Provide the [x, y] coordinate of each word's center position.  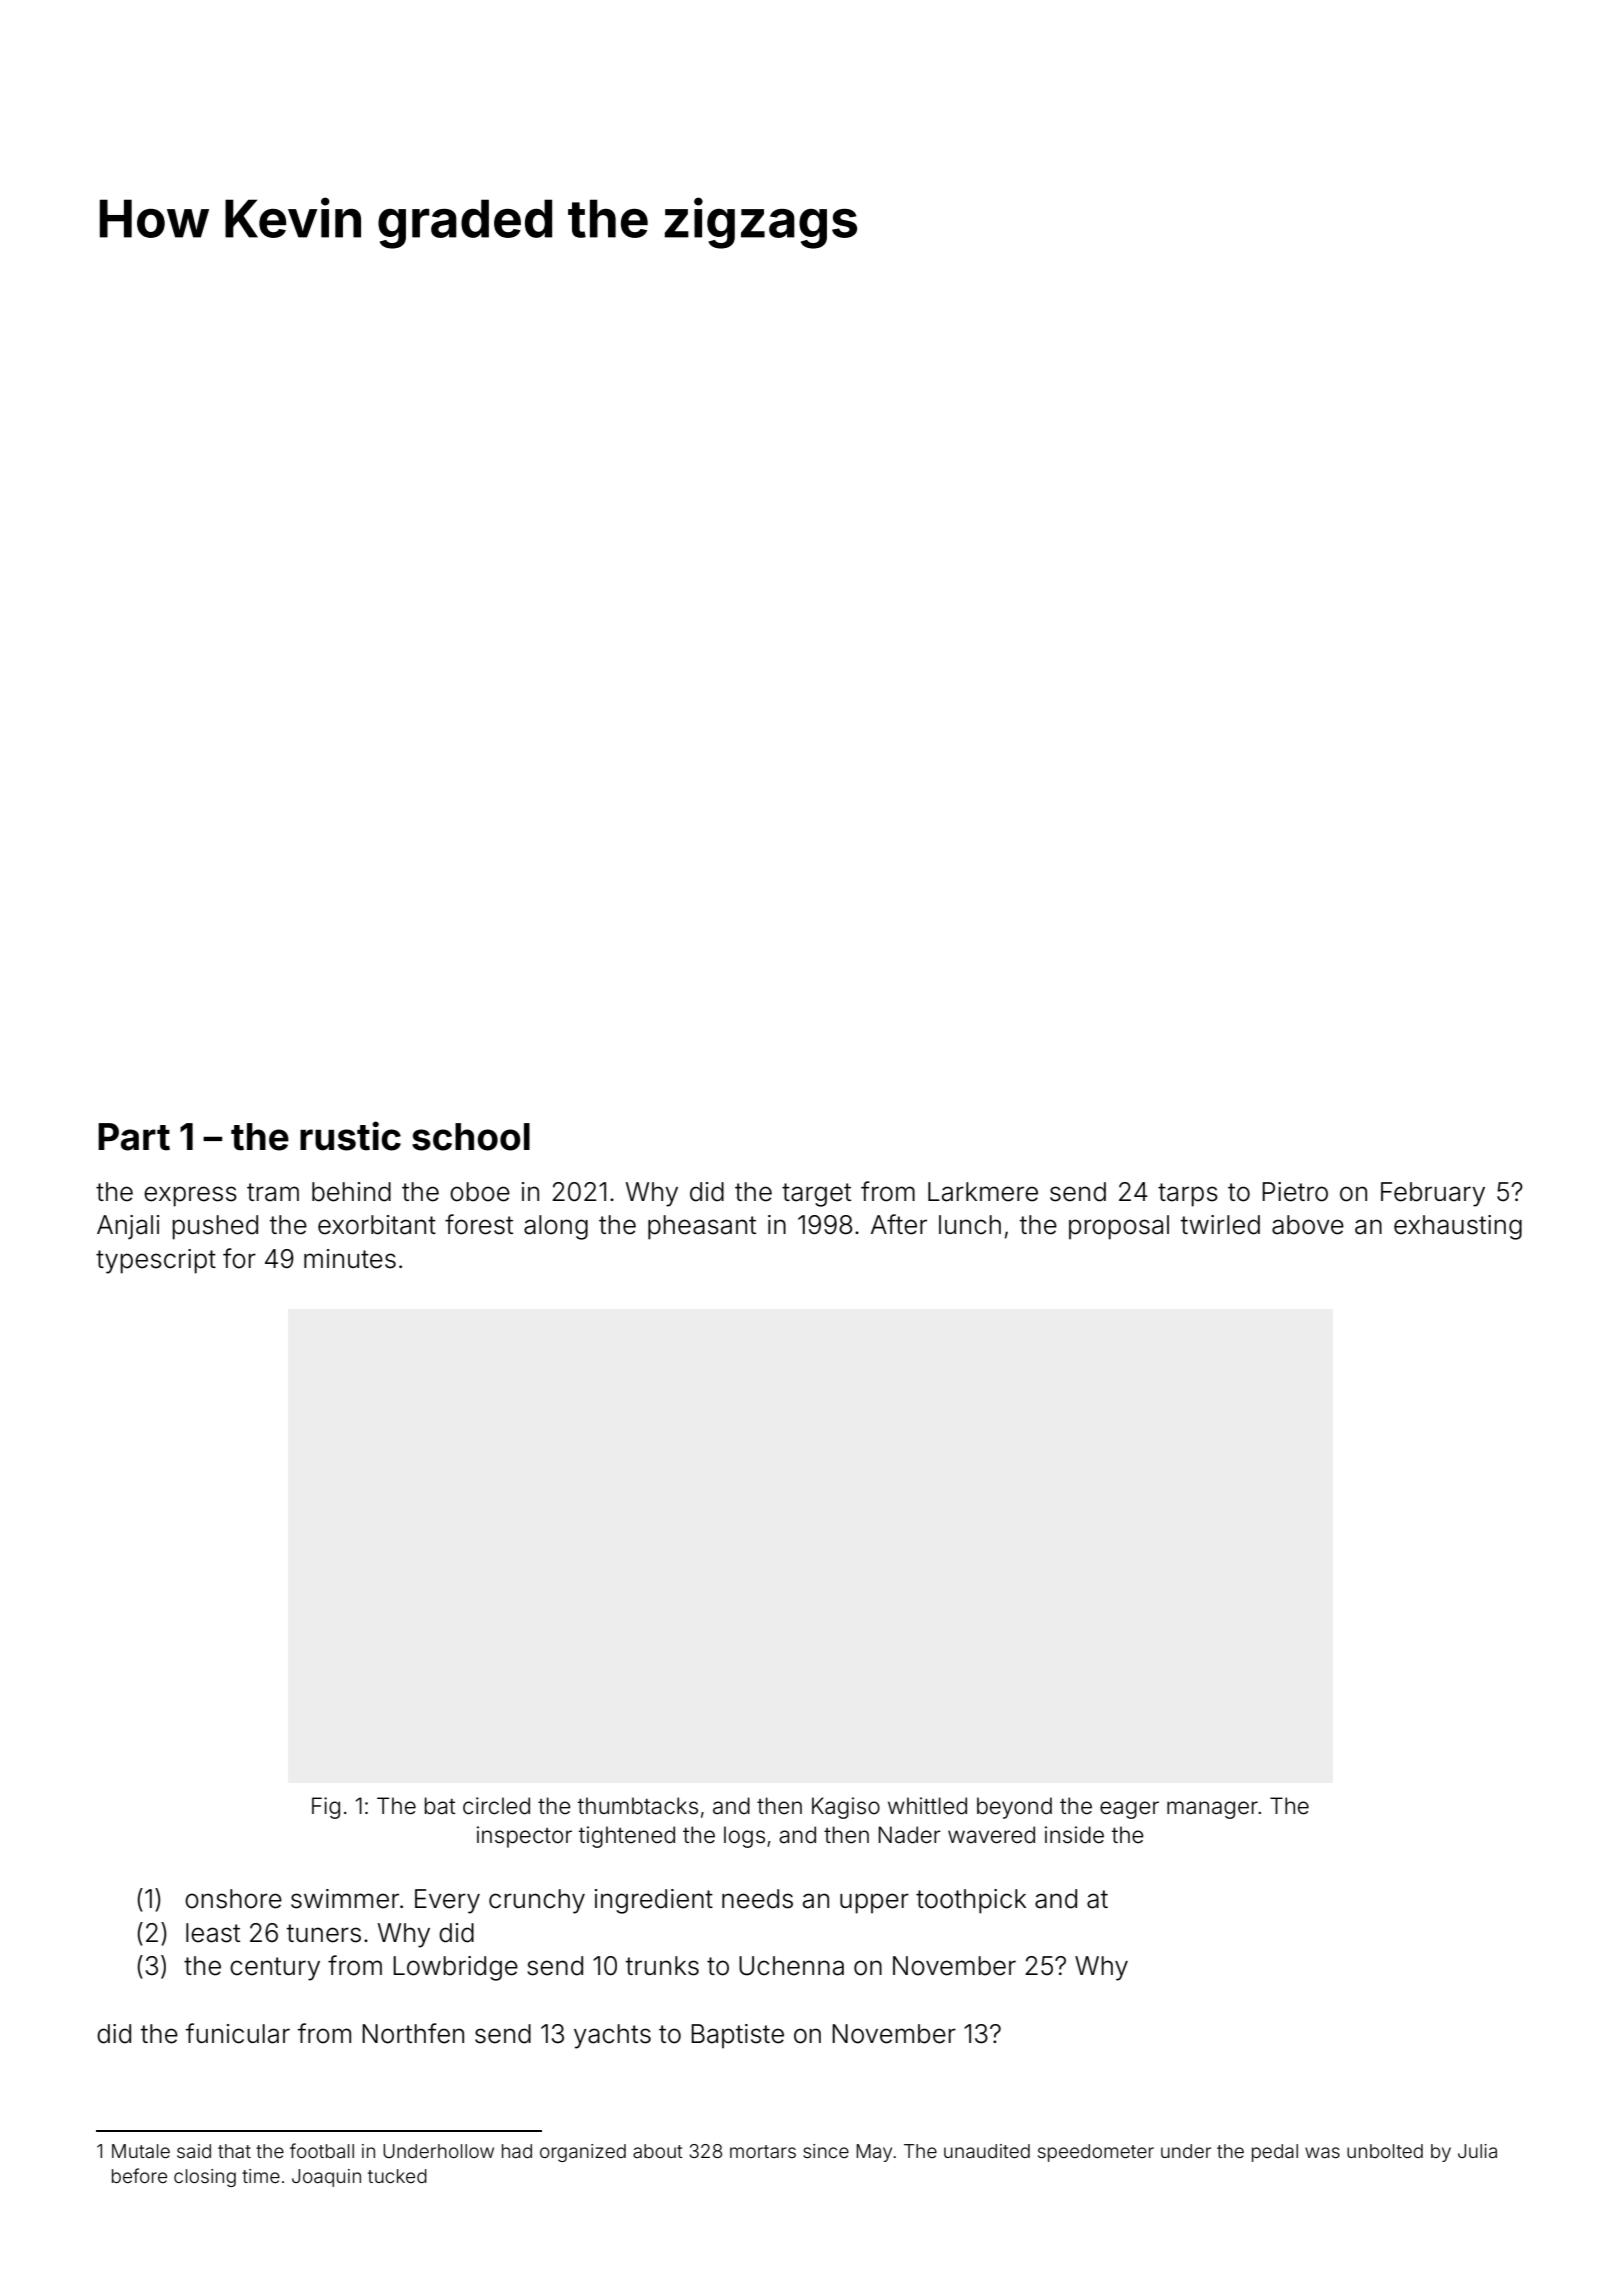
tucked [397, 2176]
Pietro [1295, 1192]
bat [440, 1806]
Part [134, 1137]
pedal [1275, 2153]
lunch [970, 1225]
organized [583, 2153]
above [1308, 1225]
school [471, 1137]
